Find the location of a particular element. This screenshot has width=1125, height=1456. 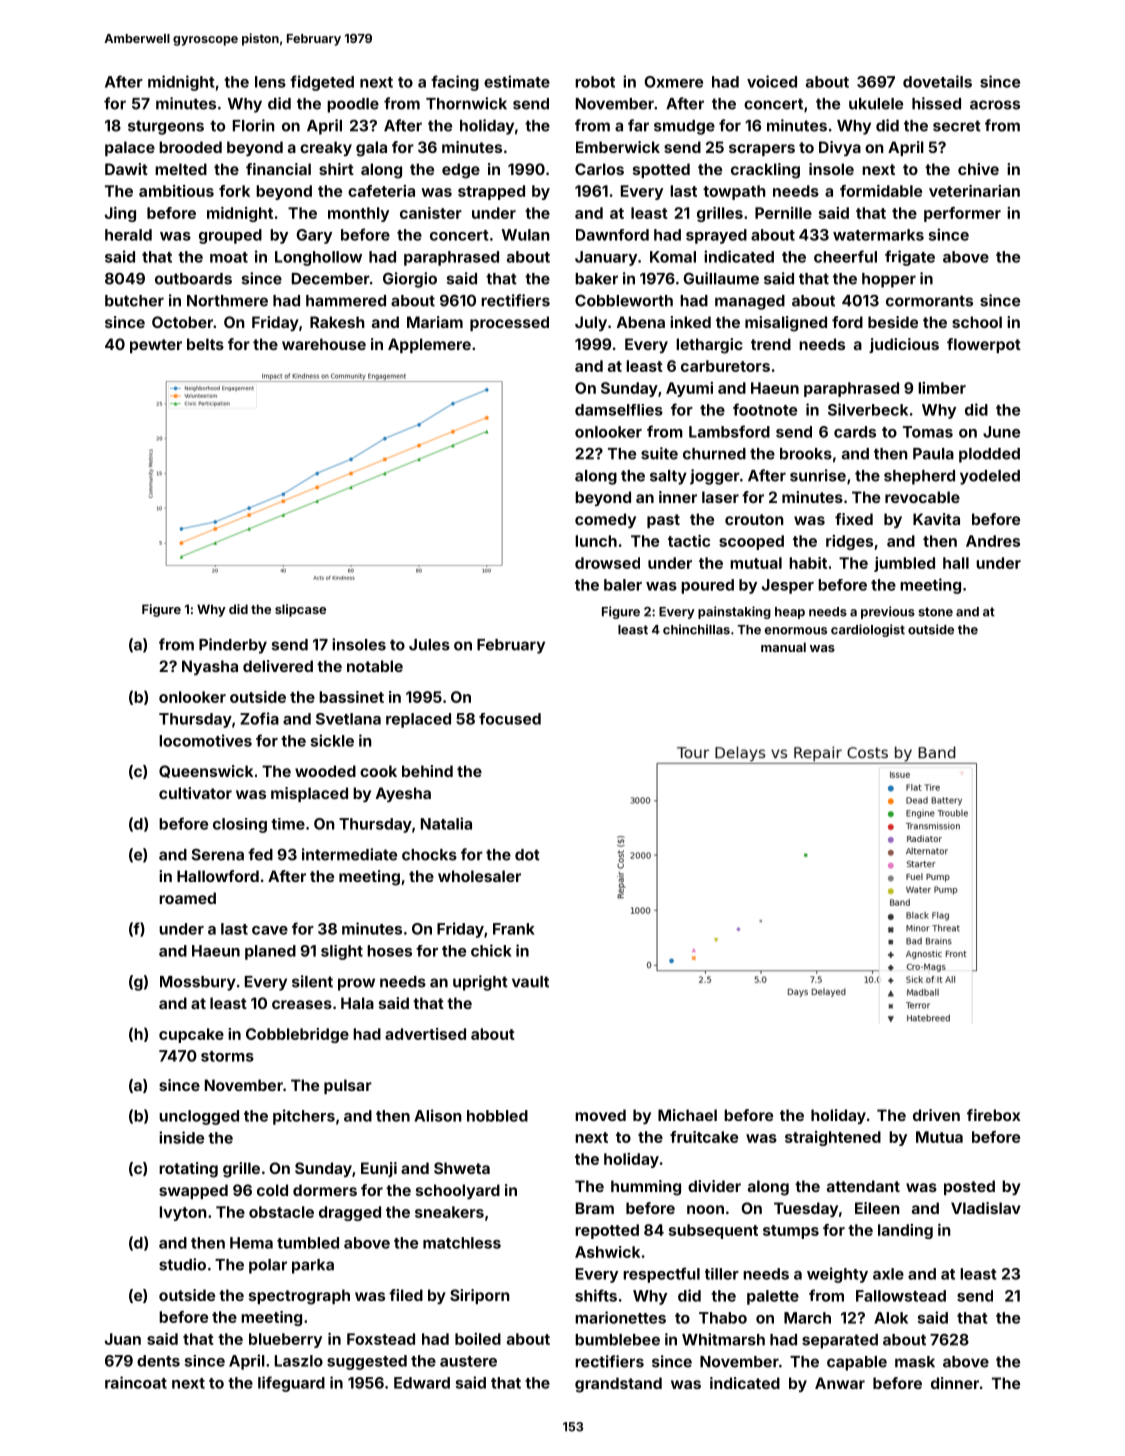

flowerpot is located at coordinates (984, 345).
